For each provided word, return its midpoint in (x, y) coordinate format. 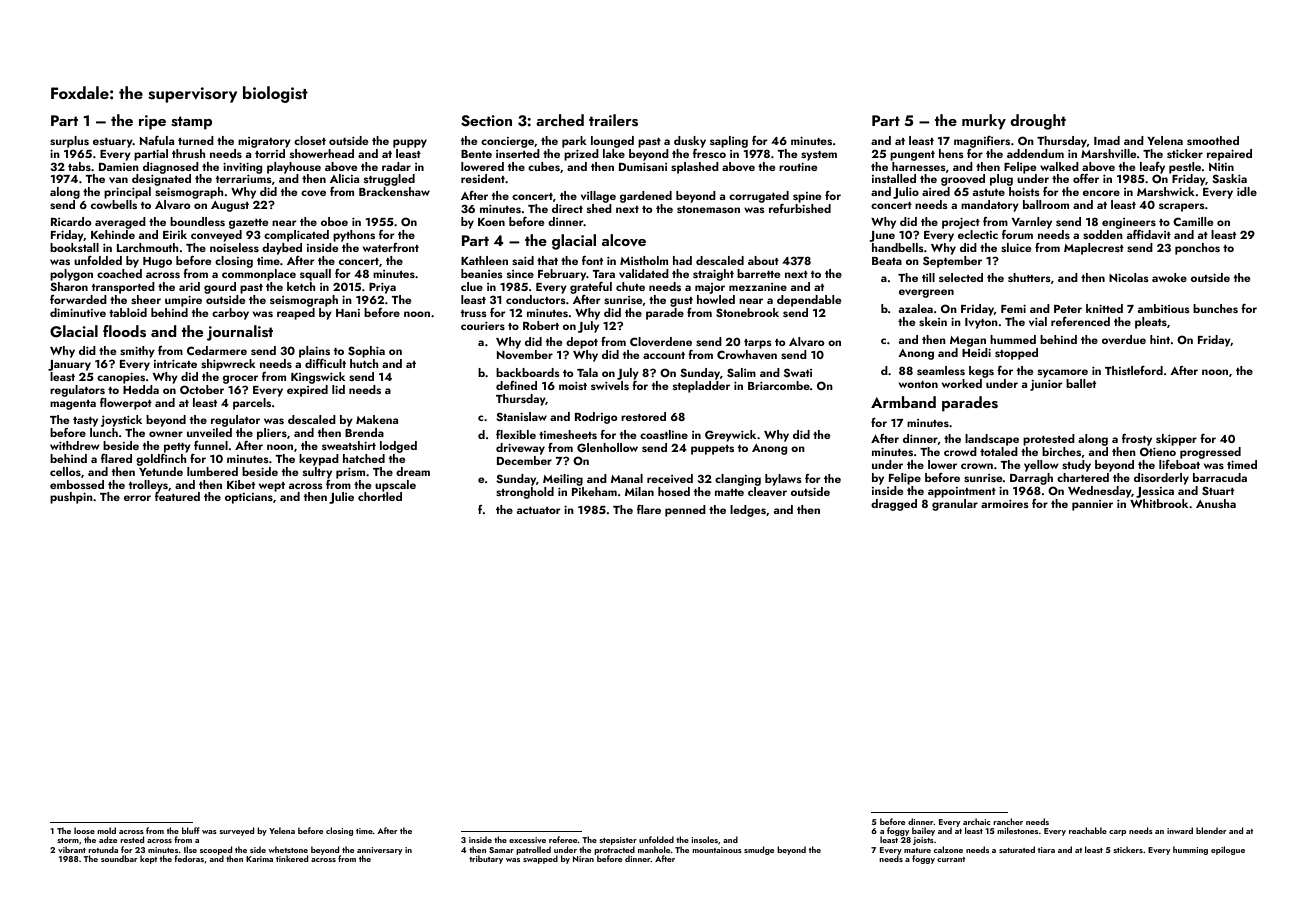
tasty (85, 422)
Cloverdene (661, 341)
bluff (191, 830)
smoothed (1213, 140)
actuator (538, 510)
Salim (741, 372)
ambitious (1164, 308)
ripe (152, 122)
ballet (1081, 383)
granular (955, 505)
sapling (729, 142)
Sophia (366, 352)
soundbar (119, 858)
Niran (583, 859)
